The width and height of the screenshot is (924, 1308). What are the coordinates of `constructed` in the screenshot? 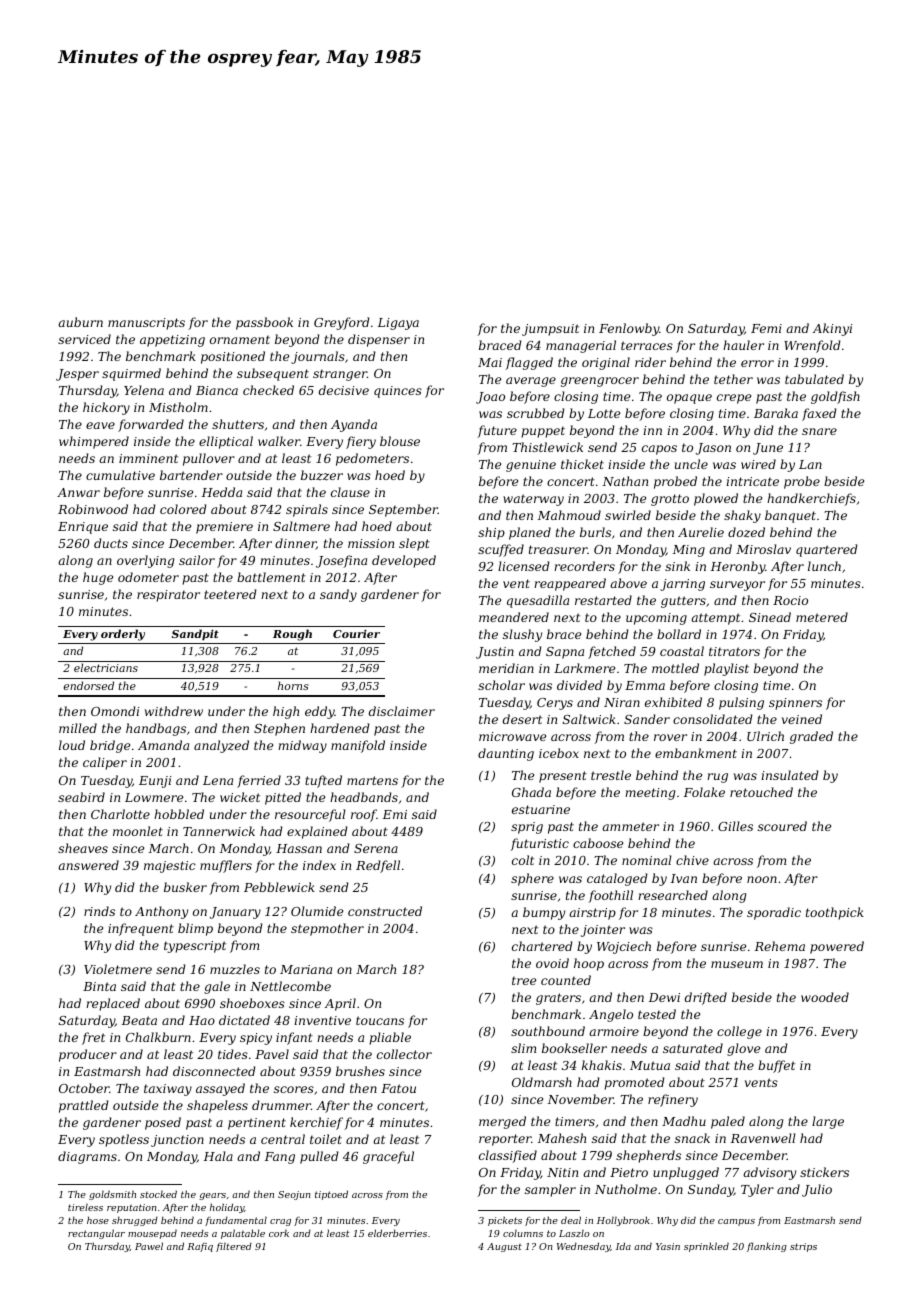 It's located at (385, 911).
